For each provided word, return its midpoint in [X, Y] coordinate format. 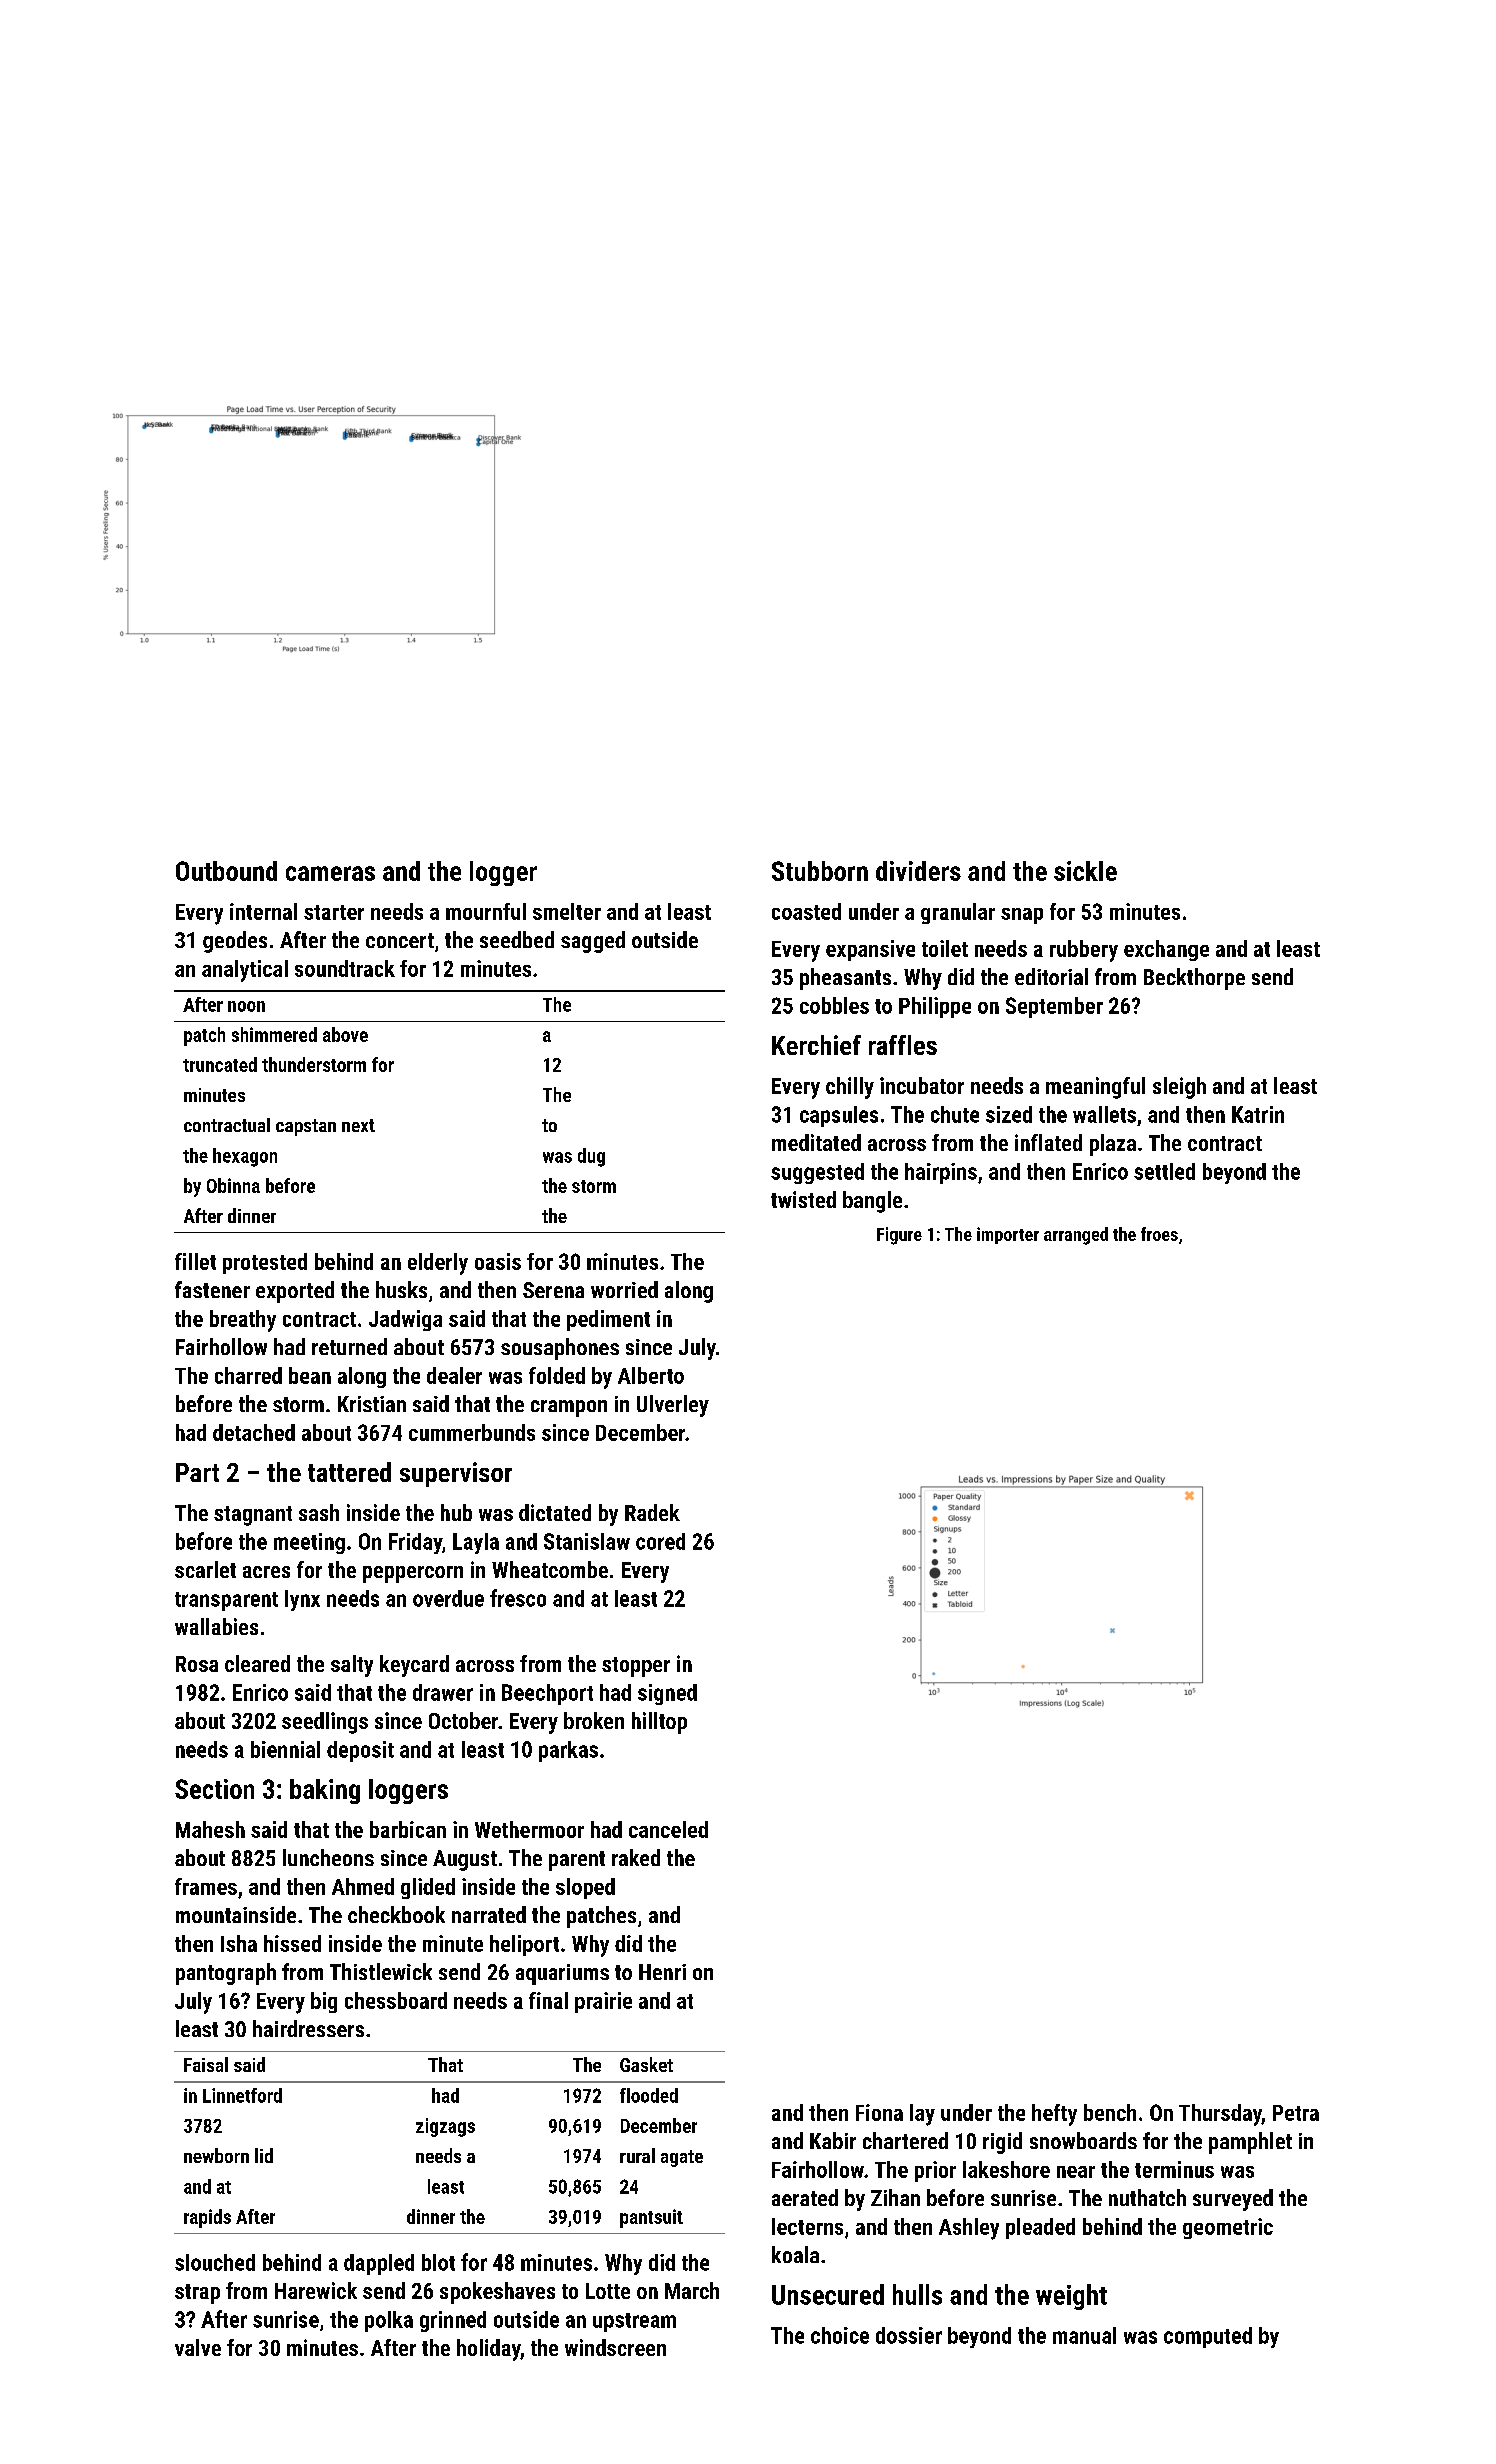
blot [438, 2262]
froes [1159, 1234]
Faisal [206, 2064]
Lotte [608, 2291]
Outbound [226, 871]
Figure [899, 1236]
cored [660, 1541]
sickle [1085, 871]
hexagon [245, 1157]
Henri [662, 1972]
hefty [1054, 2115]
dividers [918, 871]
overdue [448, 1598]
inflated [1048, 1142]
